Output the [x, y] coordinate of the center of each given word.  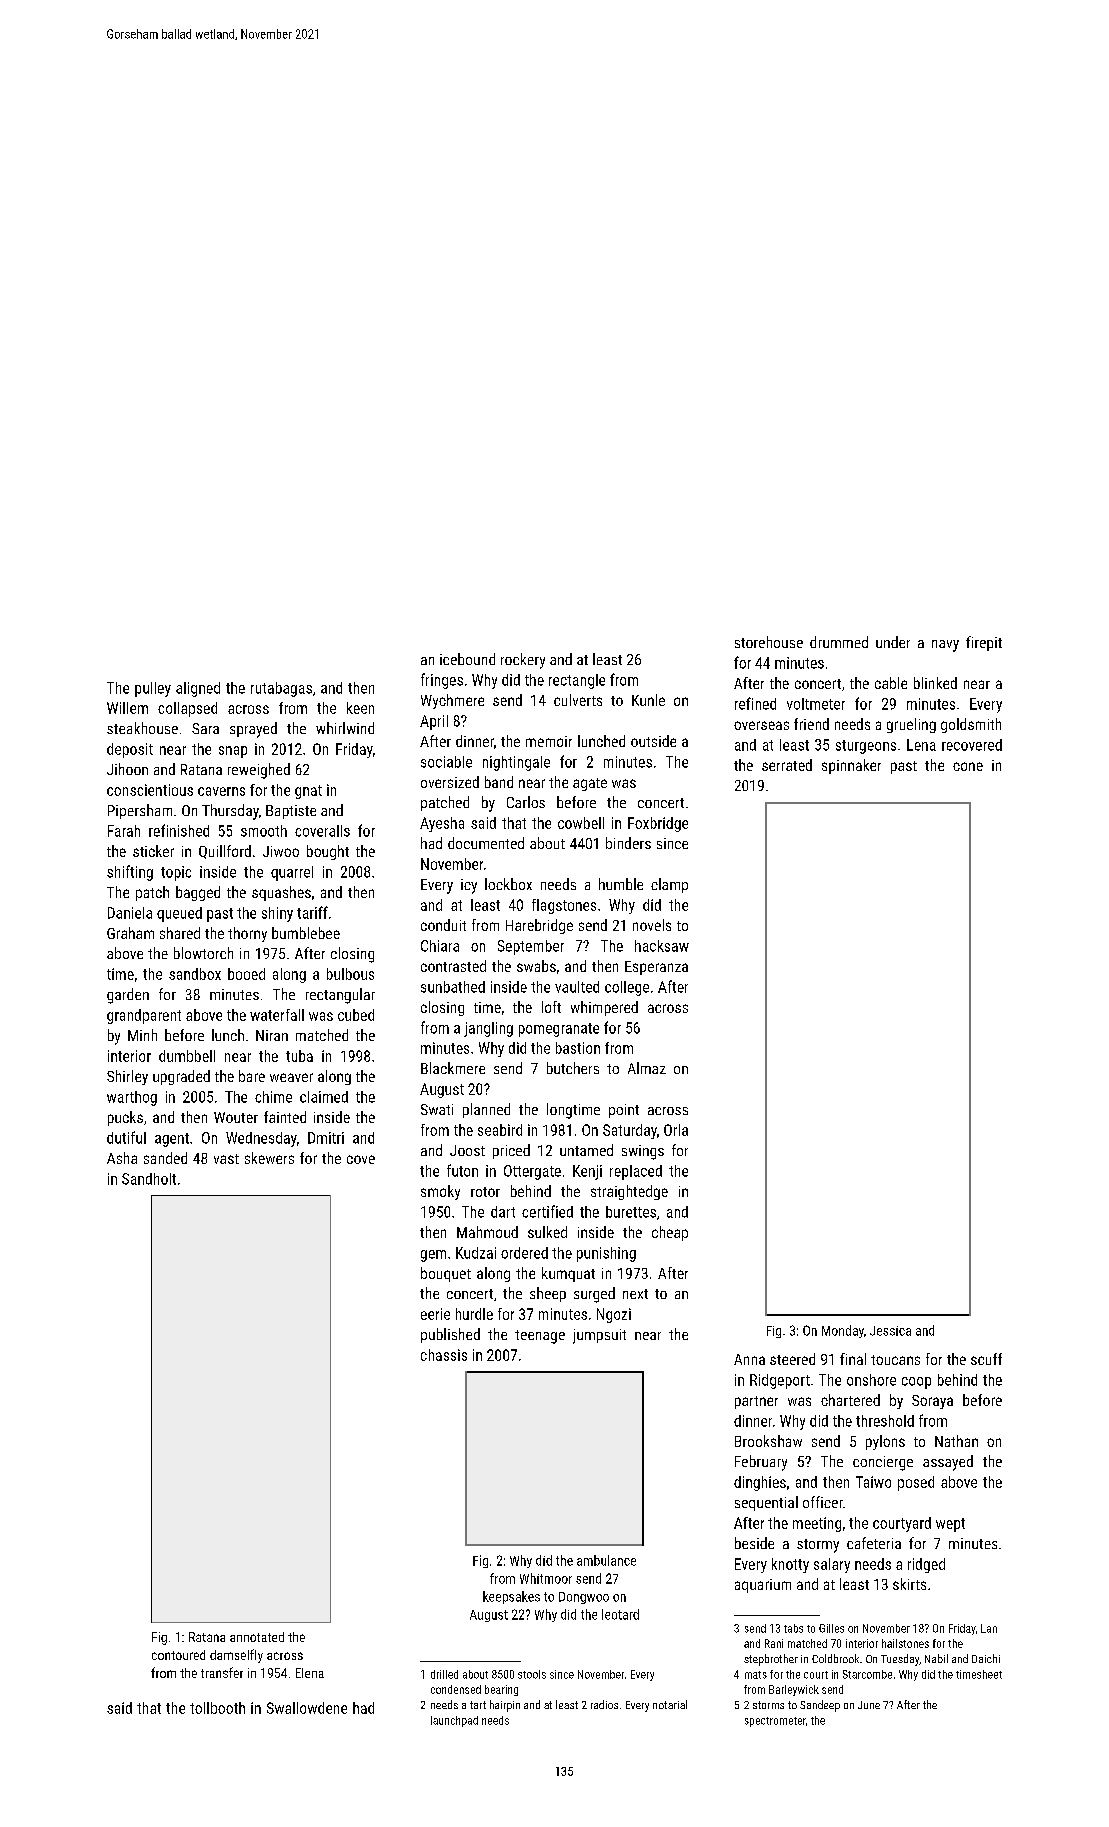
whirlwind [345, 728]
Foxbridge [658, 824]
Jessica [890, 1331]
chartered [850, 1400]
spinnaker [851, 766]
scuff [986, 1359]
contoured [178, 1655]
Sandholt [149, 1179]
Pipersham [140, 811]
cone [968, 766]
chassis [444, 1355]
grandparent [144, 1016]
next [635, 1294]
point [624, 1111]
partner [756, 1402]
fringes [442, 681]
